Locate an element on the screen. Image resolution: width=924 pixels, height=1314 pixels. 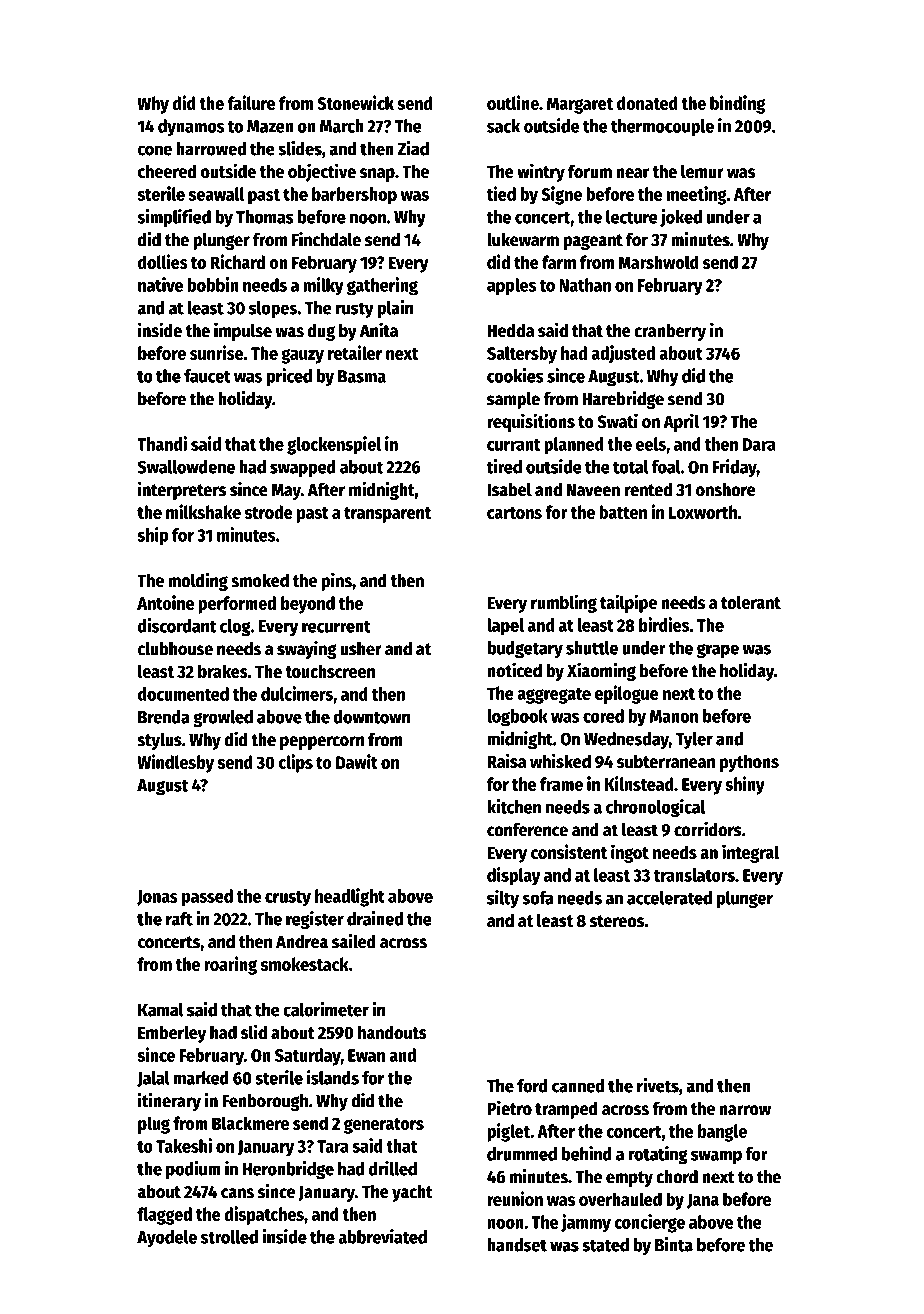
silty is located at coordinates (503, 899).
